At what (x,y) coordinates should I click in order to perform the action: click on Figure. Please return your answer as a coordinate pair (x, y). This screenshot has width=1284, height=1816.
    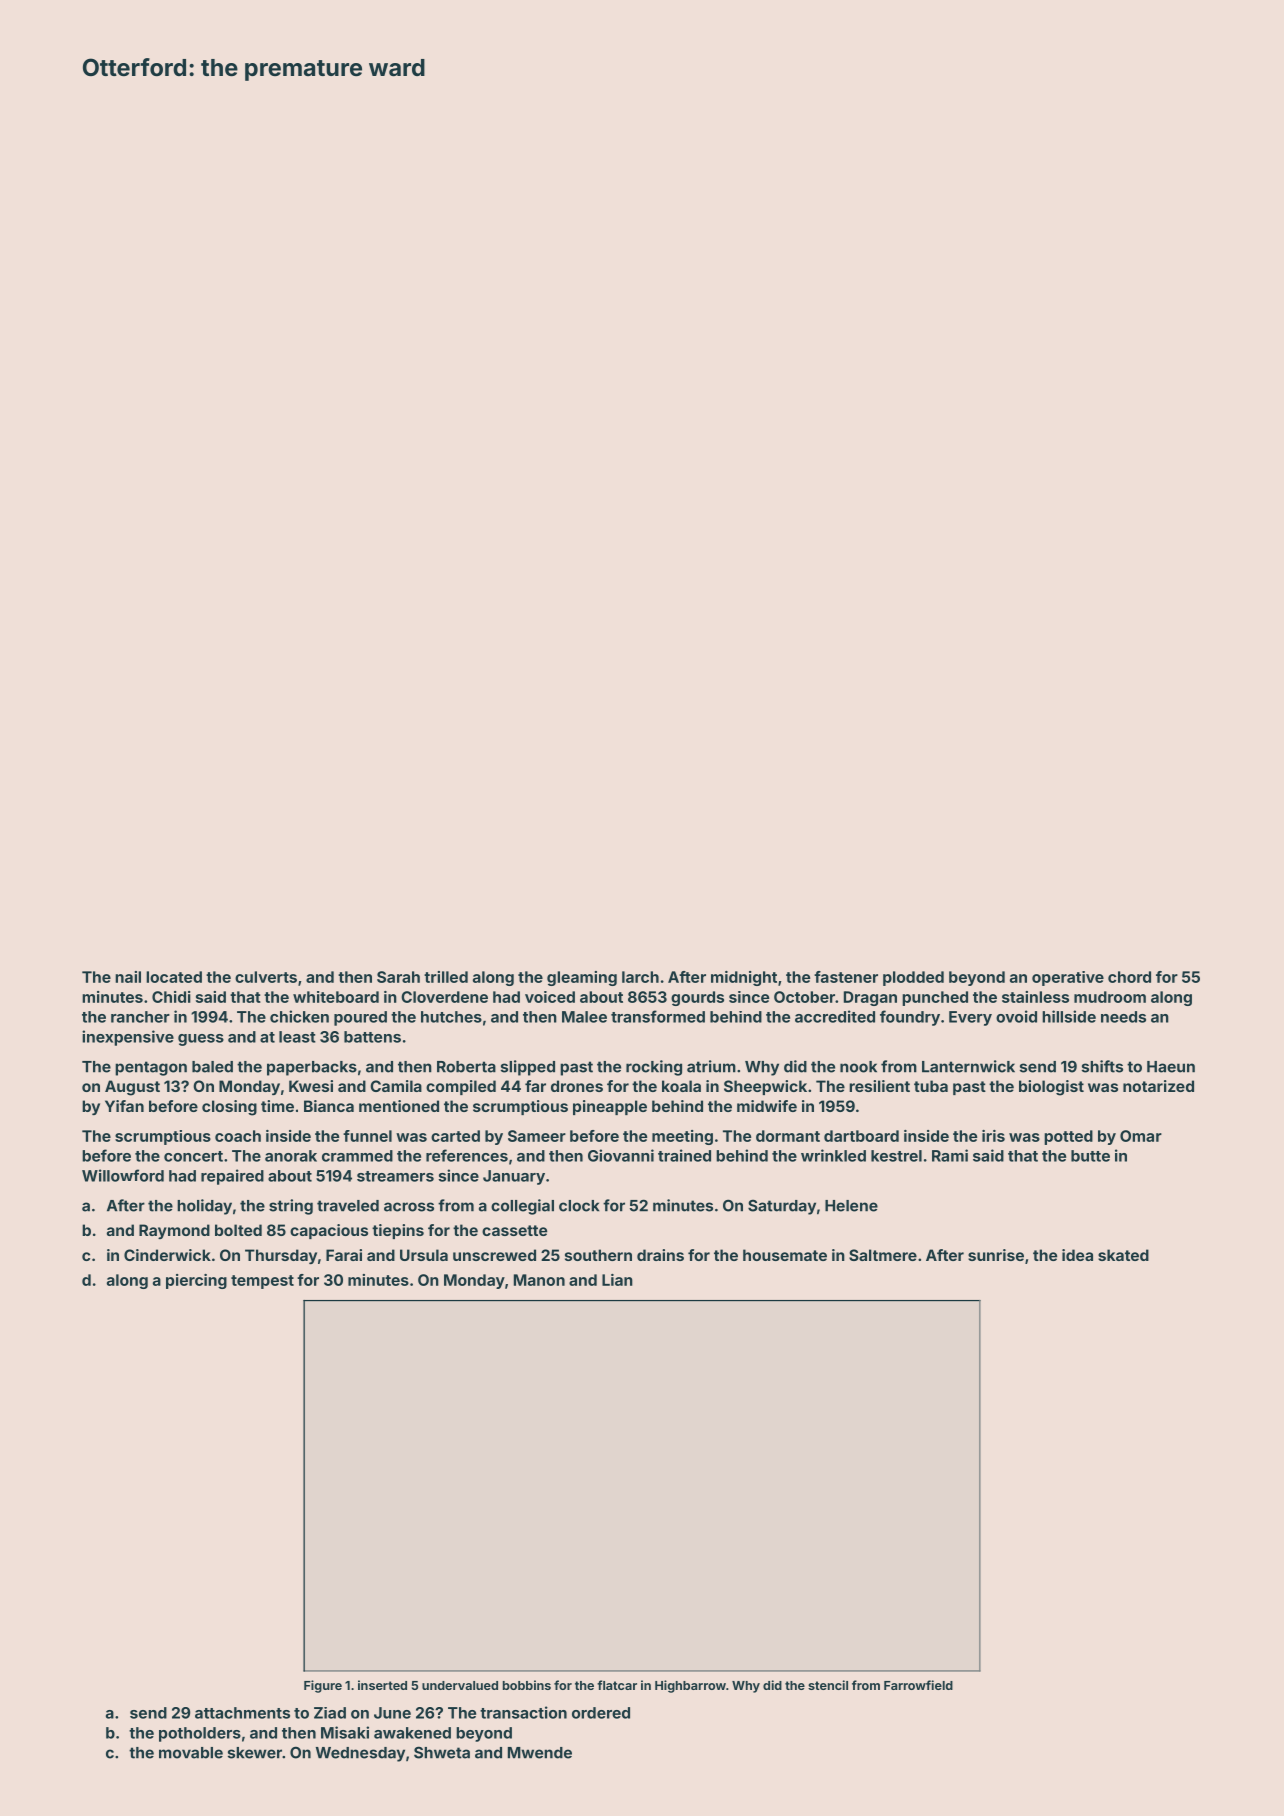
    Looking at the image, I should click on (323, 1686).
